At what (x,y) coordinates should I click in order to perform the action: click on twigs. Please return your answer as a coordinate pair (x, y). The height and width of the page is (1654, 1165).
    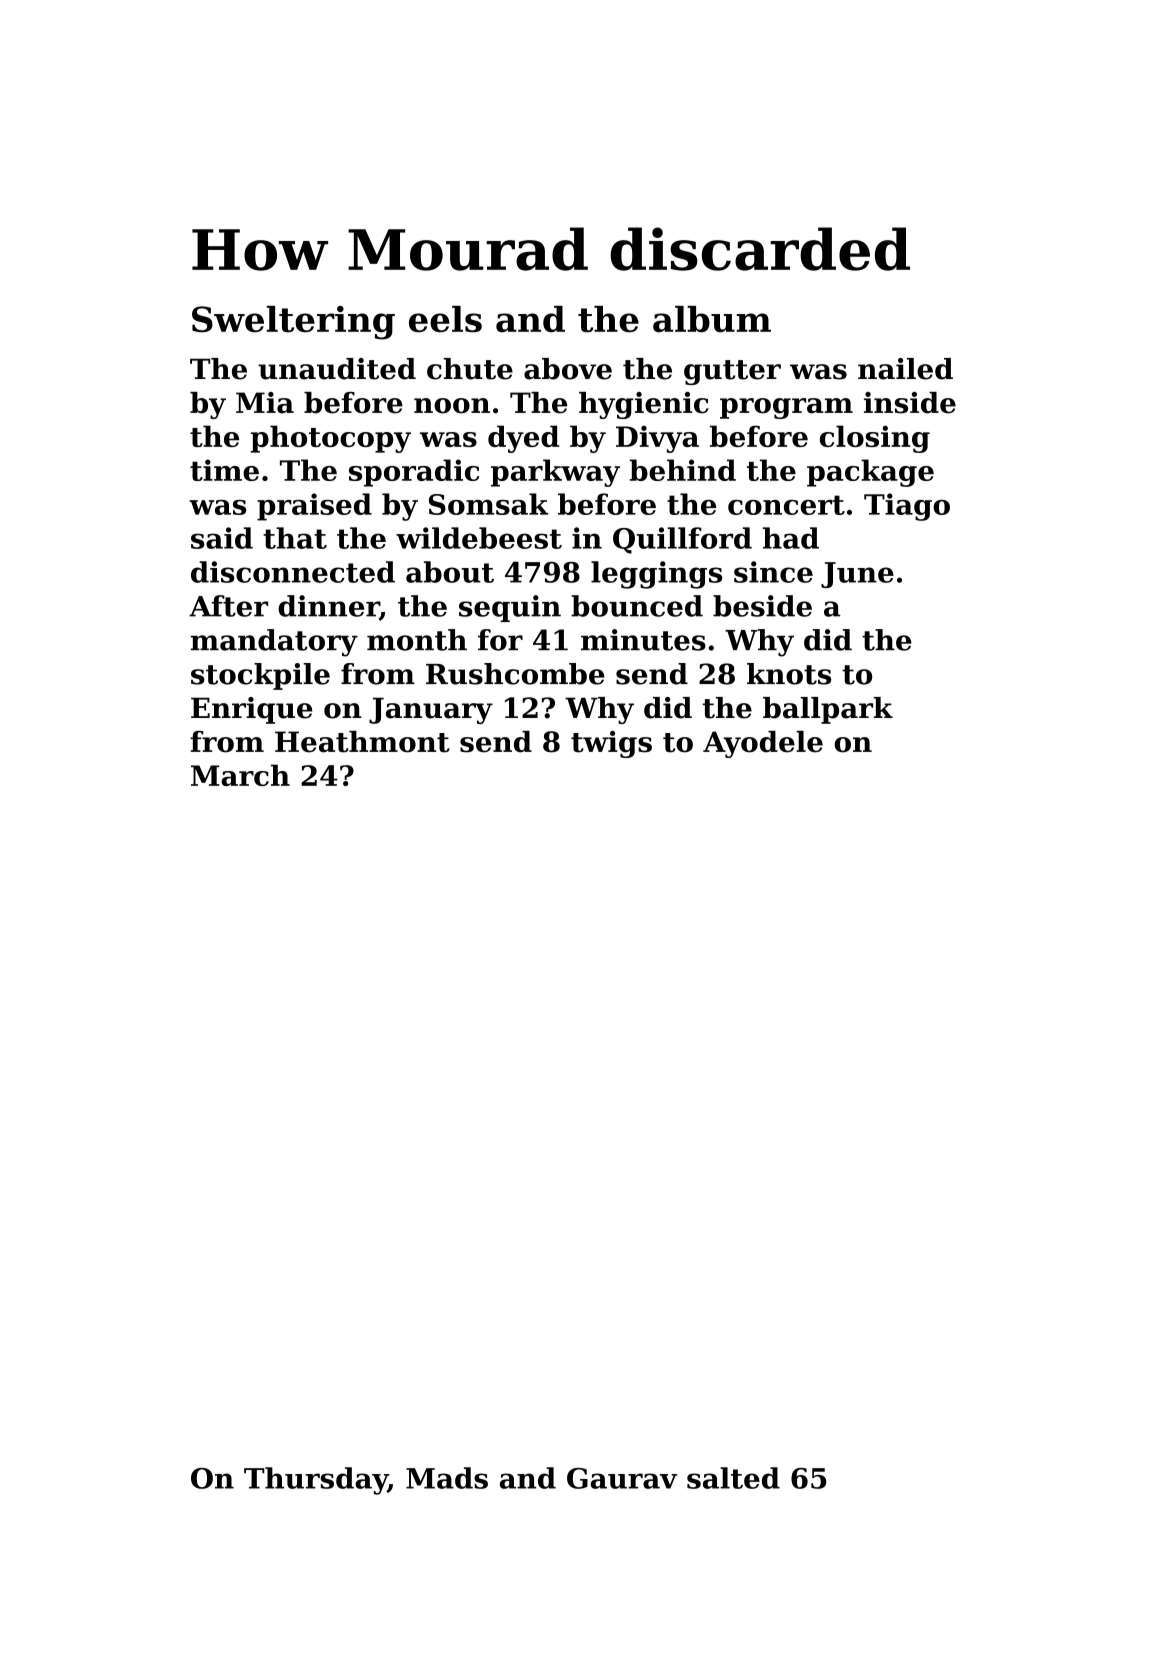
    Looking at the image, I should click on (611, 744).
